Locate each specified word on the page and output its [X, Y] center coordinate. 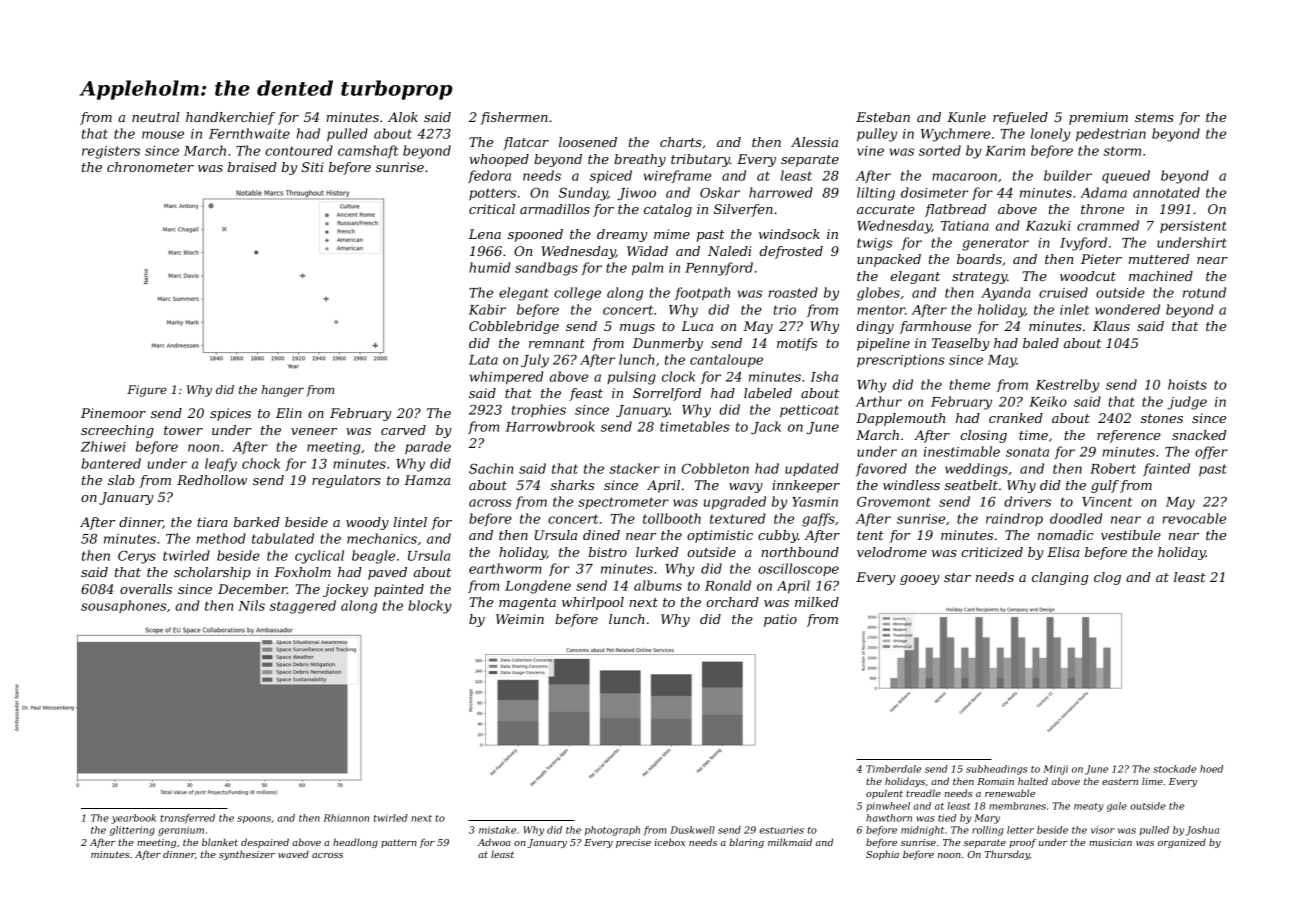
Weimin [520, 619]
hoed [1211, 769]
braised [252, 167]
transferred [187, 819]
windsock [789, 234]
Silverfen [743, 210]
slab [121, 480]
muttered [1159, 259]
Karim [1005, 151]
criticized [992, 552]
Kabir [487, 309]
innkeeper [806, 486]
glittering [132, 831]
